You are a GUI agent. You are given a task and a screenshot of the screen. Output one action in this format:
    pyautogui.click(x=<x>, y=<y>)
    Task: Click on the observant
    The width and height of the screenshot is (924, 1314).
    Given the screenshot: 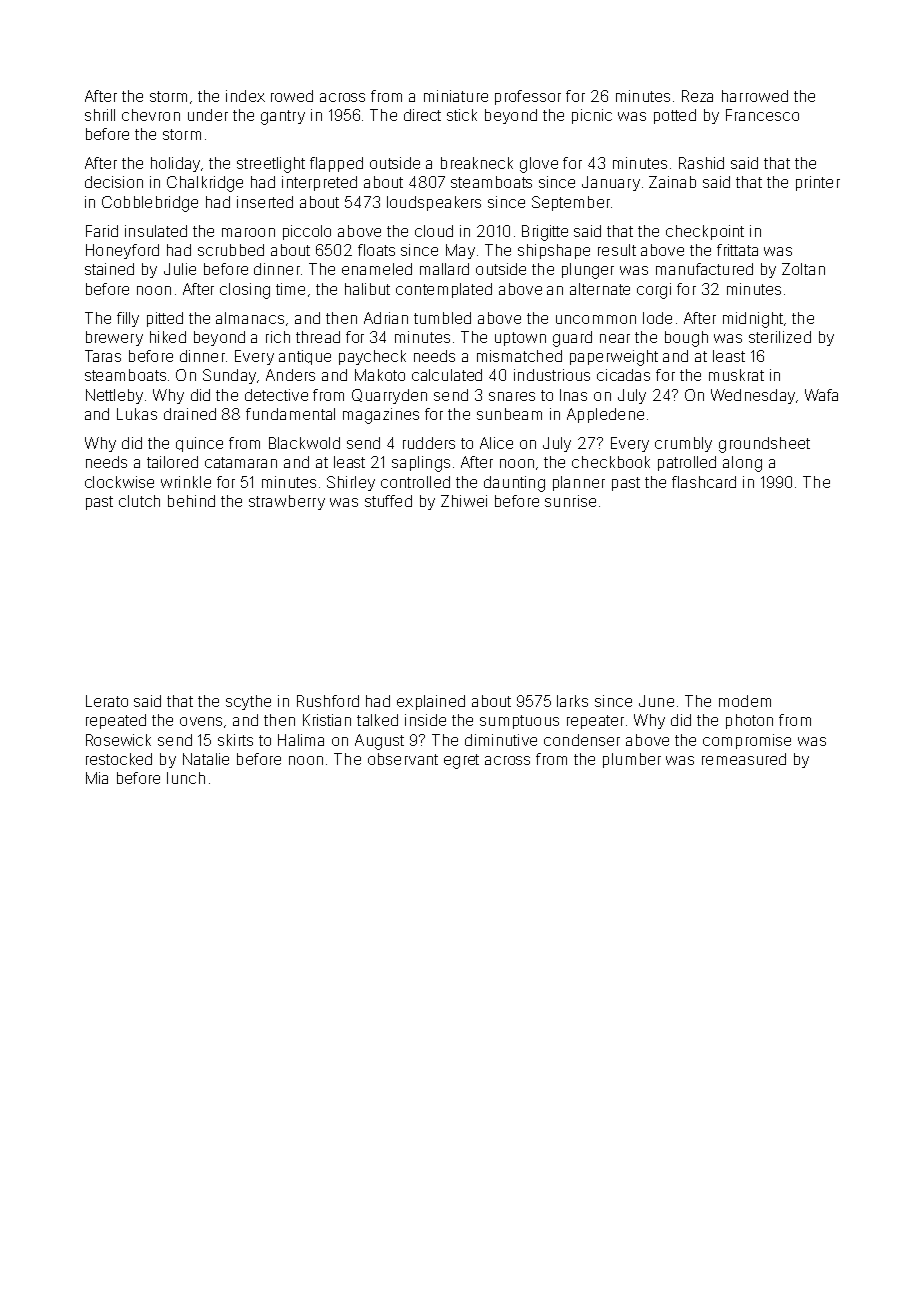 What is the action you would take?
    pyautogui.click(x=403, y=759)
